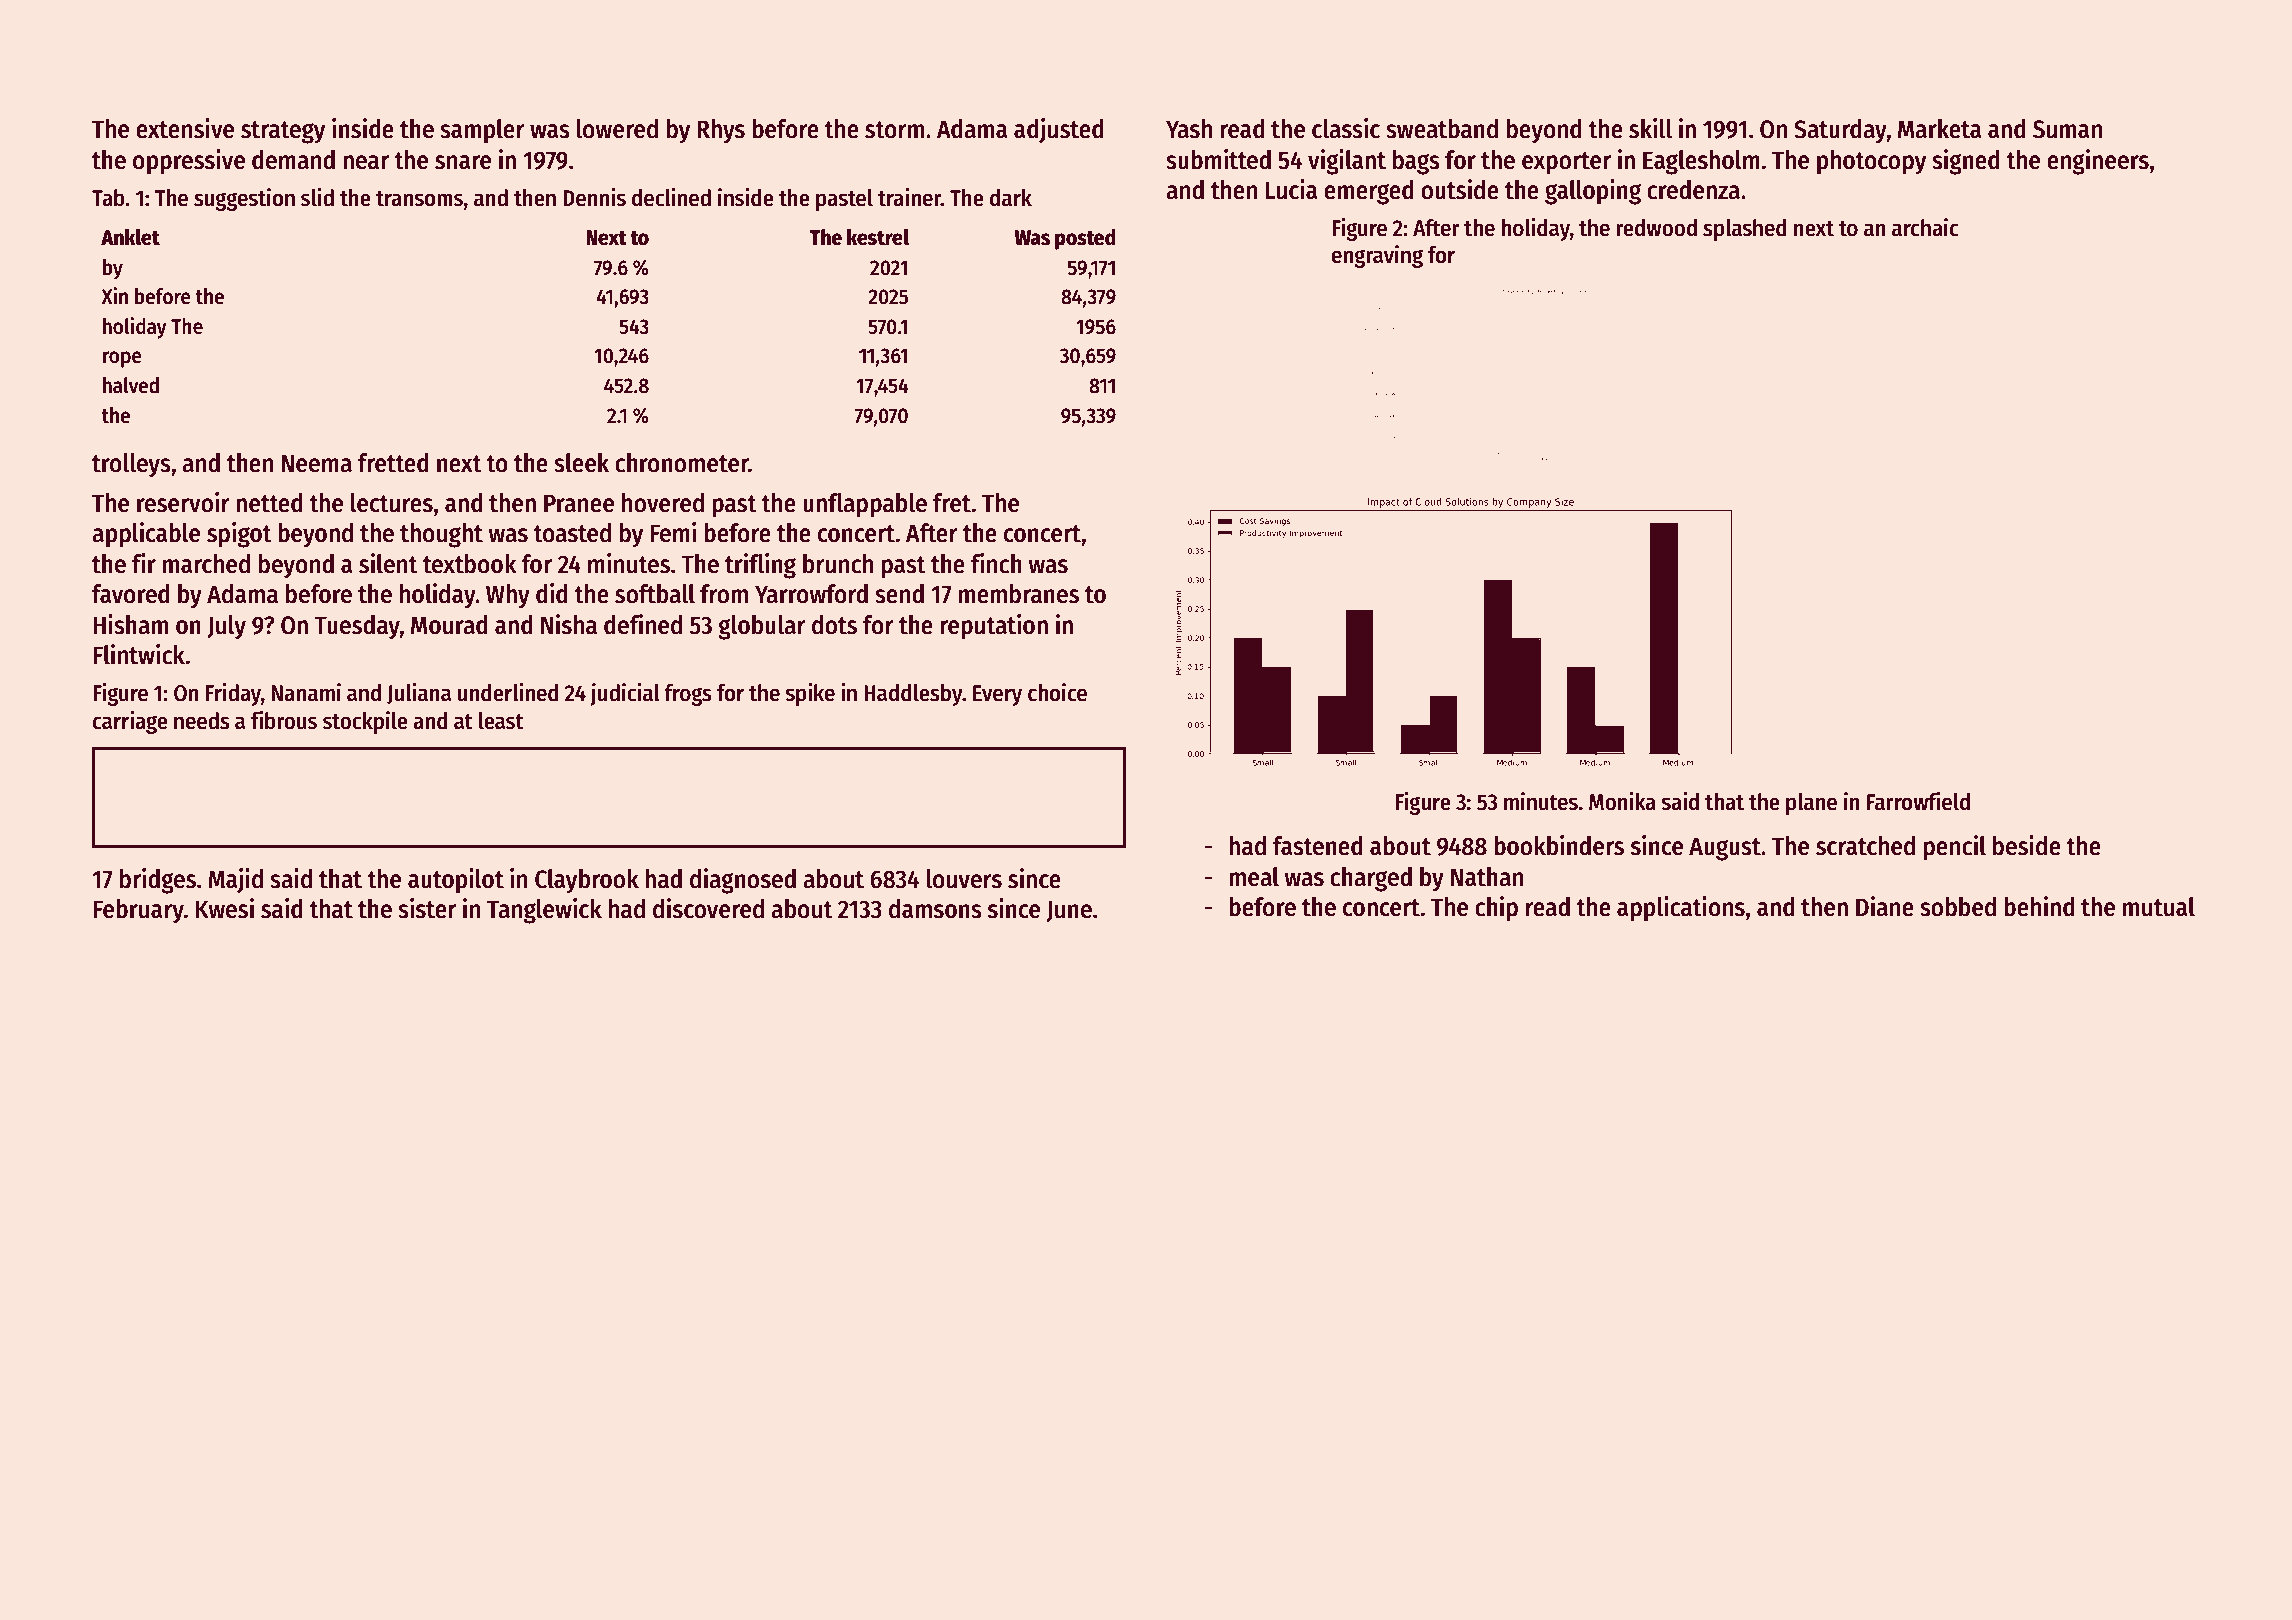 The height and width of the screenshot is (1620, 2292). Describe the element at coordinates (139, 654) in the screenshot. I see `Flintwick` at that location.
